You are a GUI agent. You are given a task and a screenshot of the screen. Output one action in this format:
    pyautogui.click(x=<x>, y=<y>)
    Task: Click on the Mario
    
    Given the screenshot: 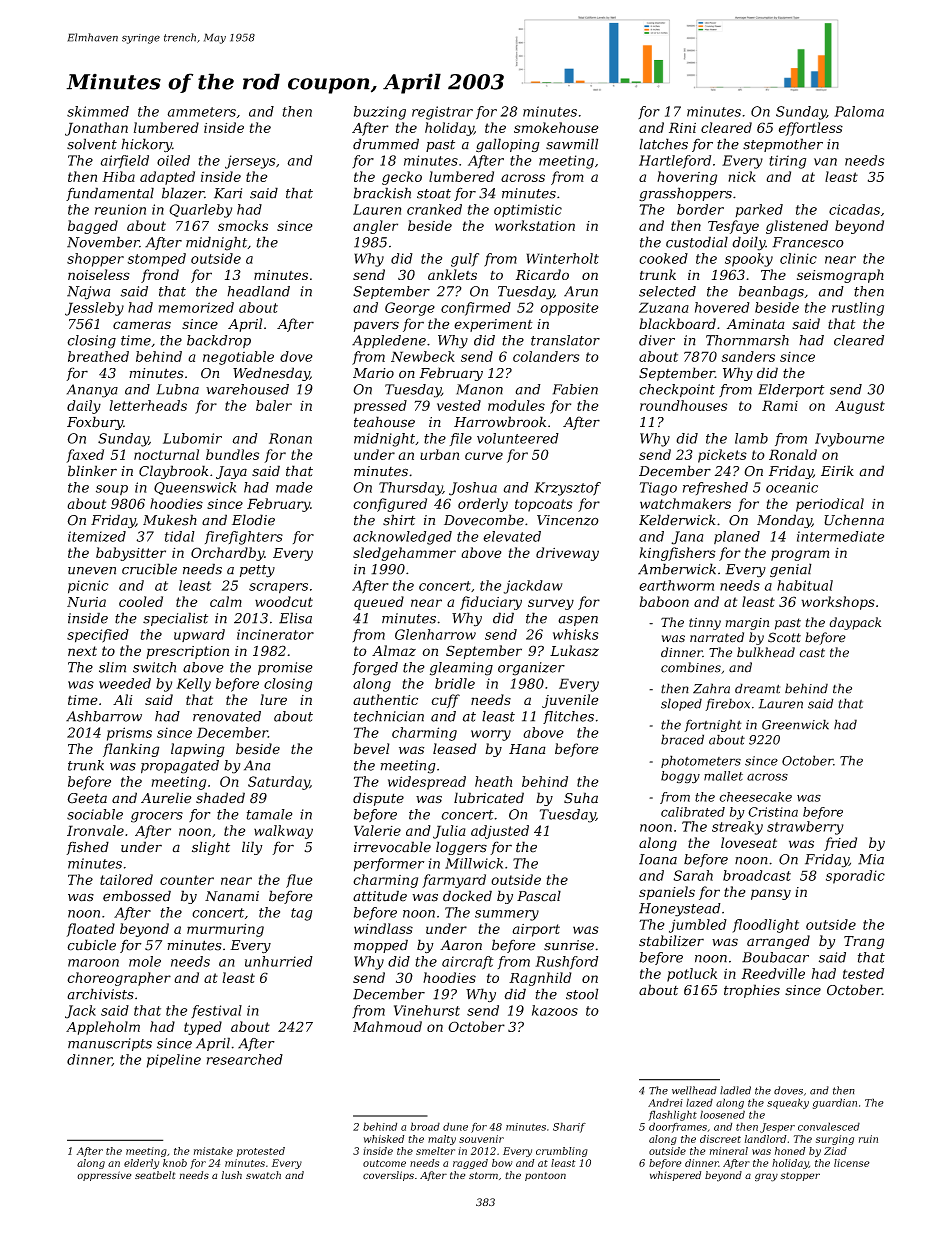 What is the action you would take?
    pyautogui.click(x=373, y=373)
